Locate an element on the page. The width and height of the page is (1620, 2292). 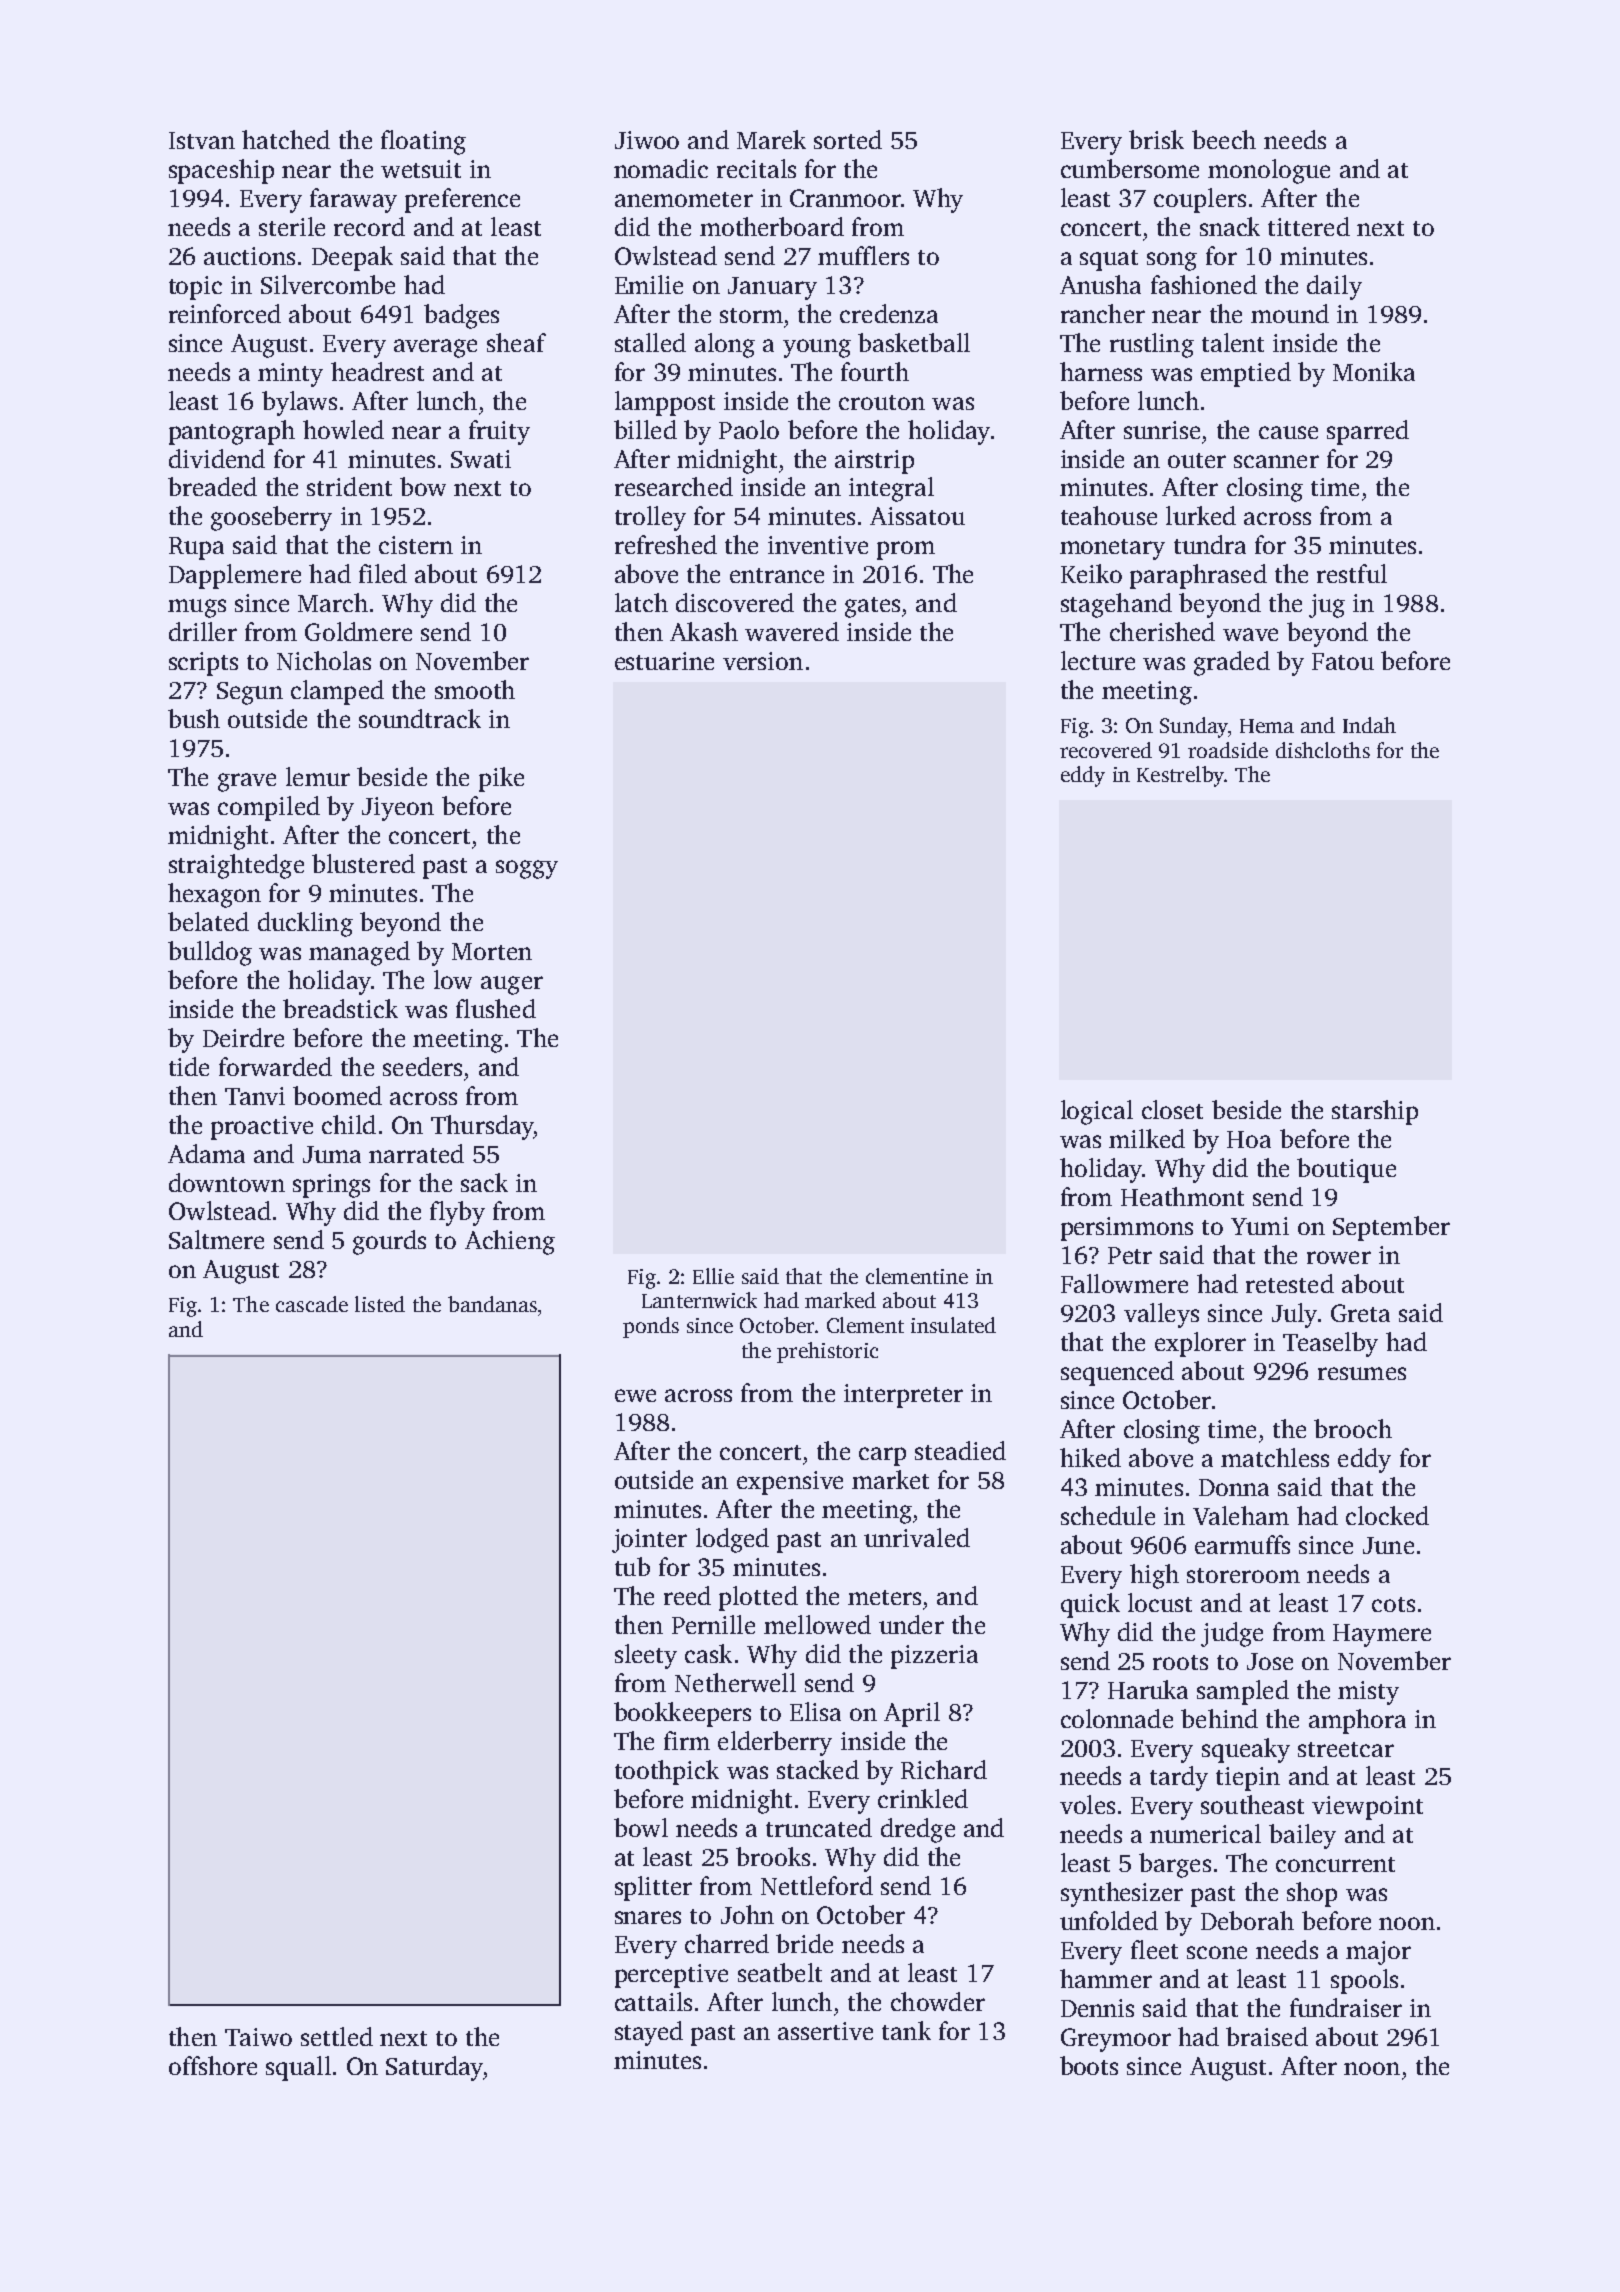
belated is located at coordinates (208, 921).
